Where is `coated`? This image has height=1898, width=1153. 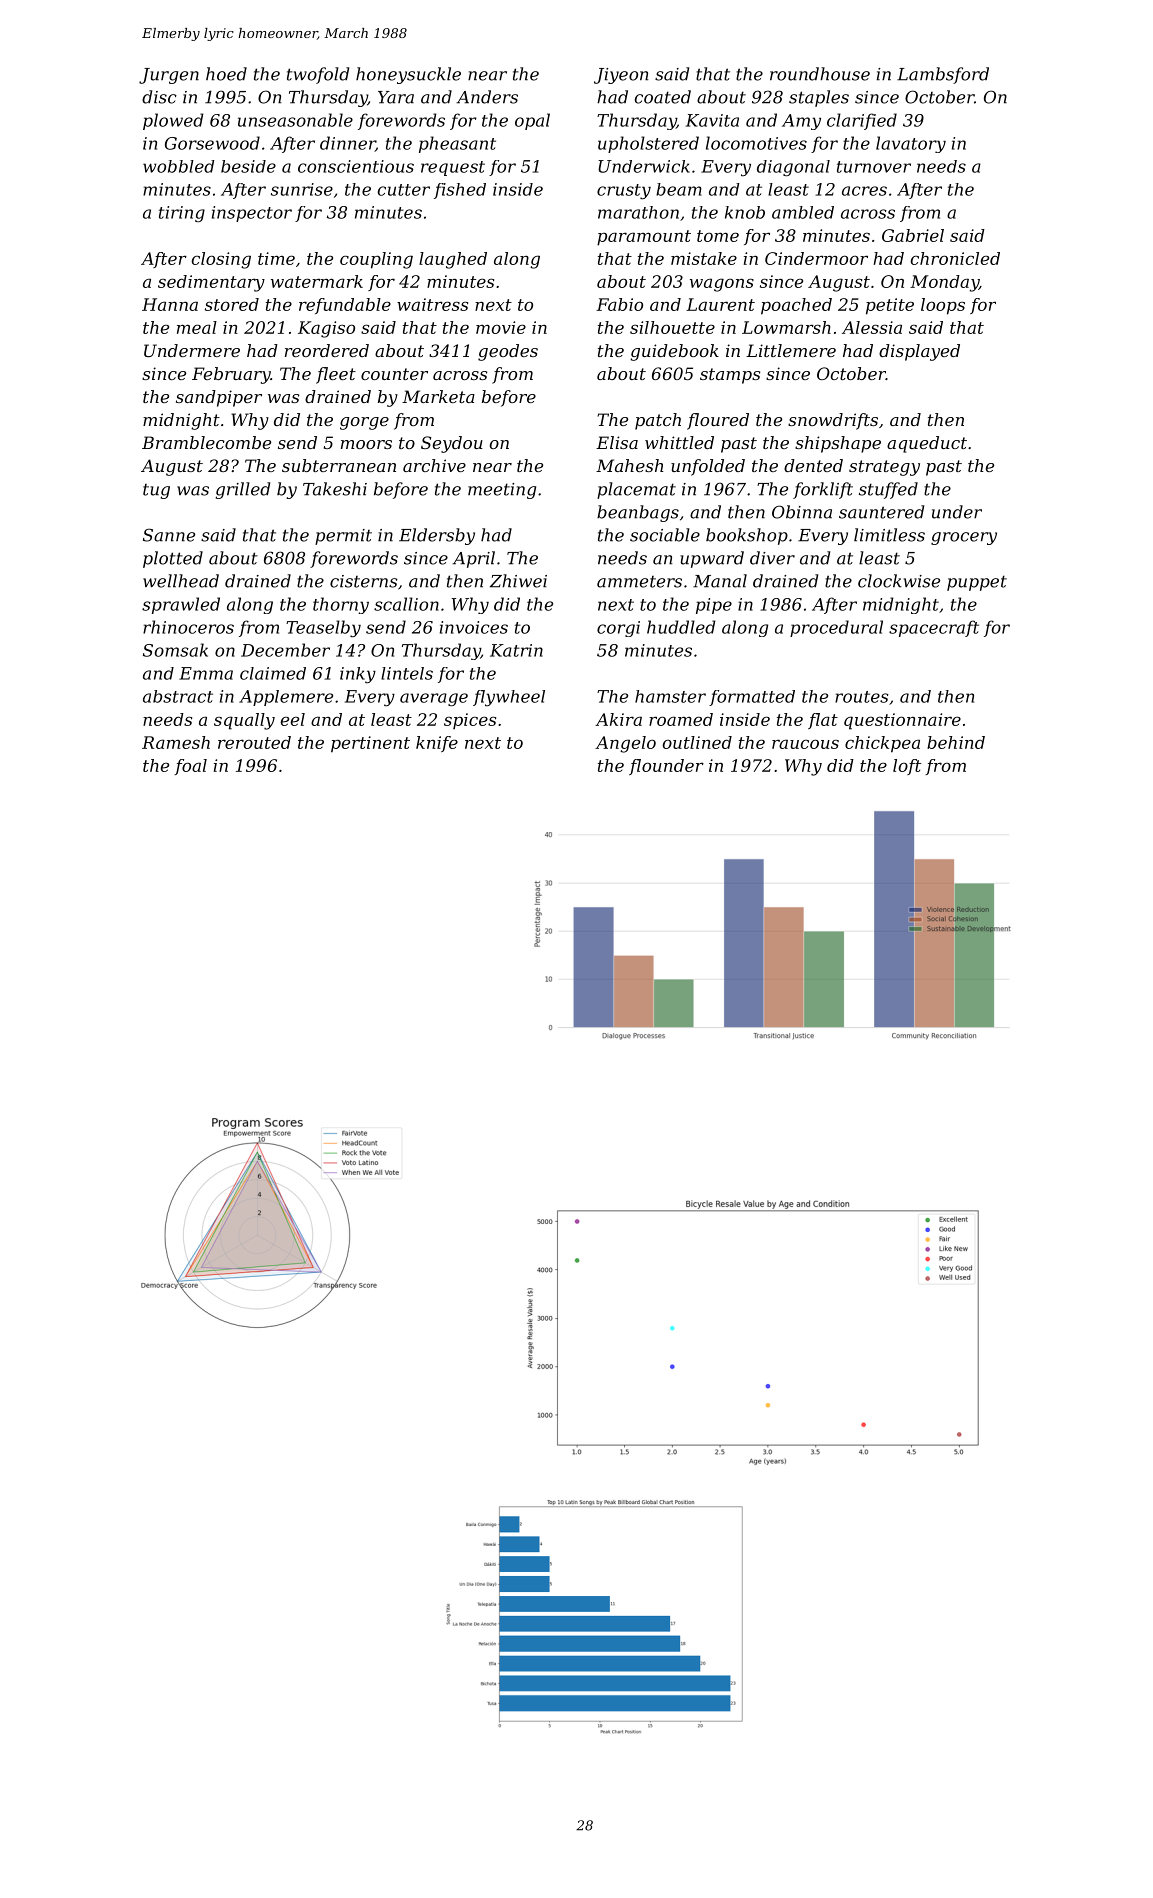 coated is located at coordinates (663, 97).
